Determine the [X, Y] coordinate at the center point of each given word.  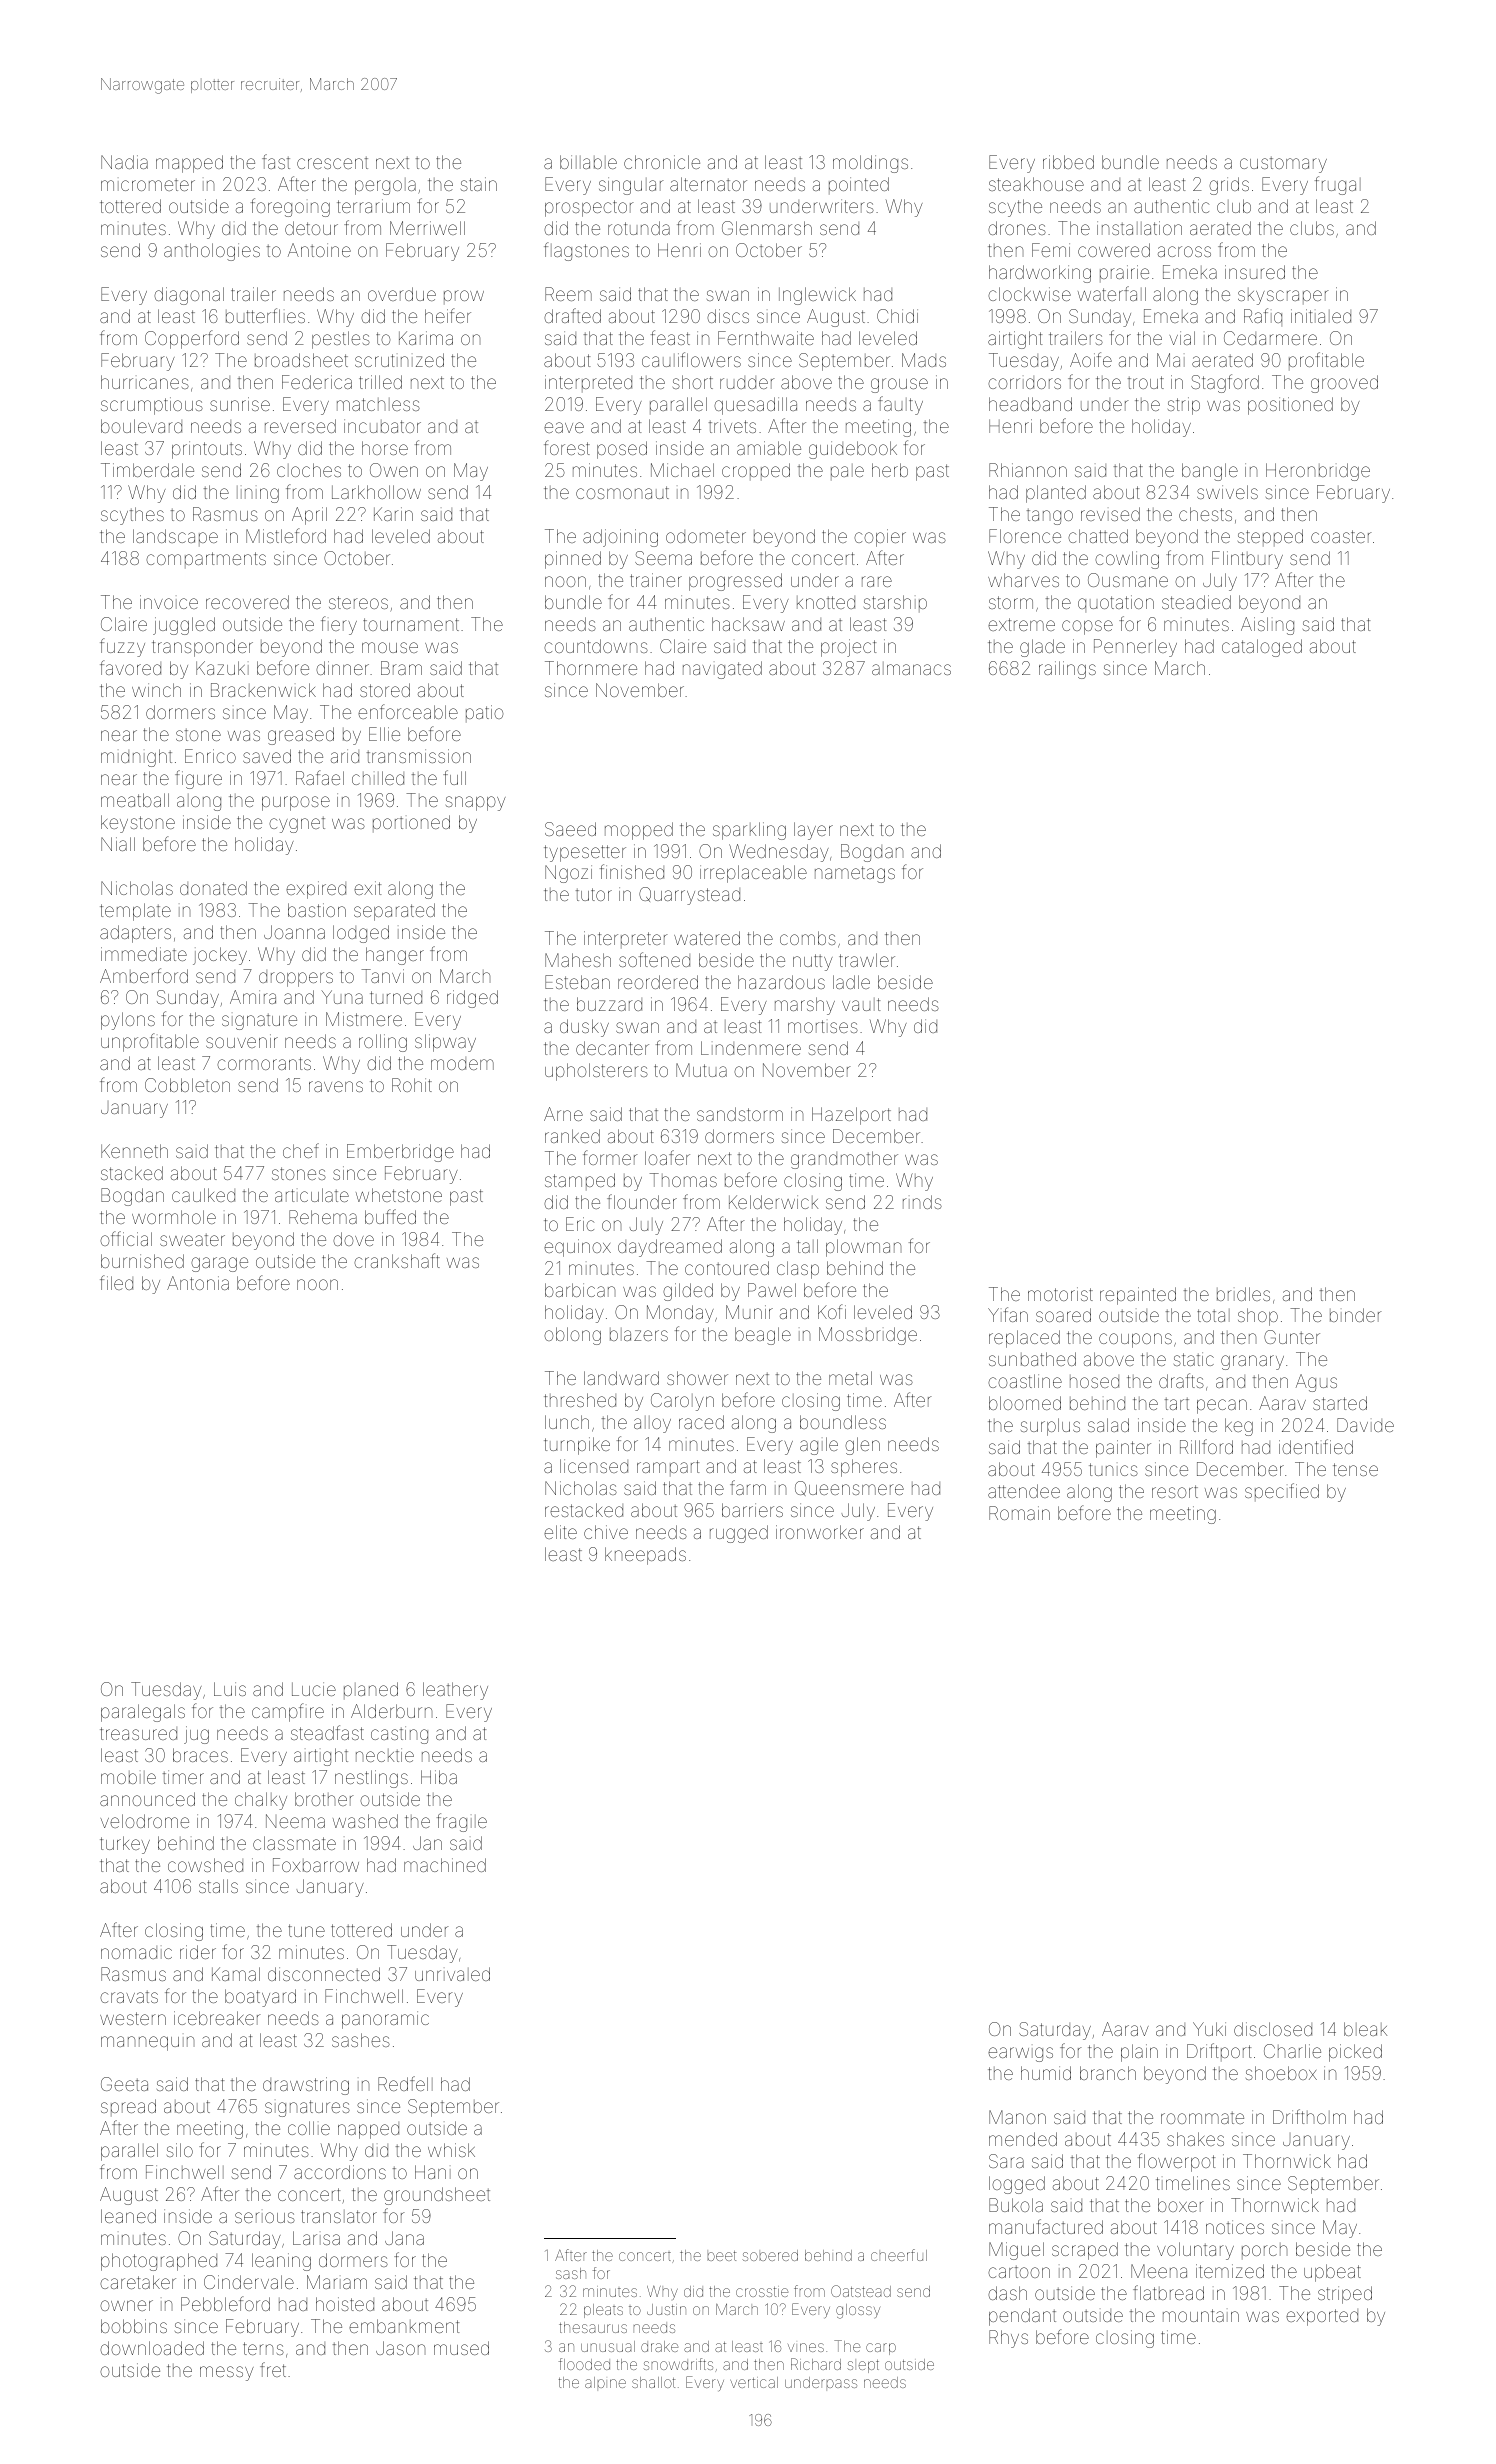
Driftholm [1309, 2116]
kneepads [645, 1556]
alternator [708, 184]
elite [560, 1532]
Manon [1017, 2117]
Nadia [124, 162]
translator [339, 2216]
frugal [1338, 185]
